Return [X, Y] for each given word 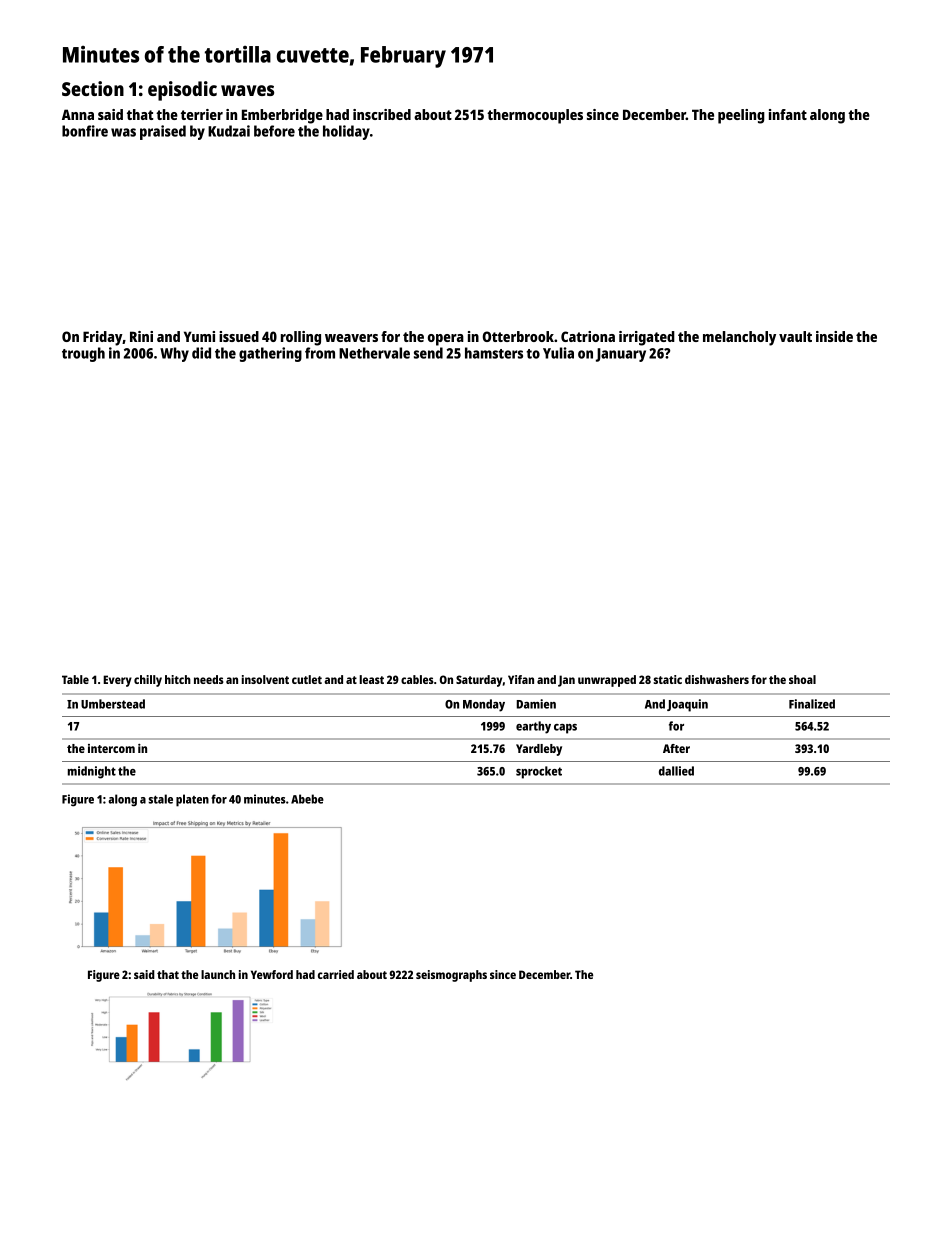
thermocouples [535, 116]
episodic [182, 91]
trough [83, 354]
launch [218, 974]
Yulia [558, 353]
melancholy [739, 338]
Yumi [199, 336]
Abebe [307, 799]
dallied [676, 771]
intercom [111, 748]
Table [75, 679]
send [428, 353]
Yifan [521, 679]
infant [788, 114]
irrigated [647, 338]
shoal [802, 679]
